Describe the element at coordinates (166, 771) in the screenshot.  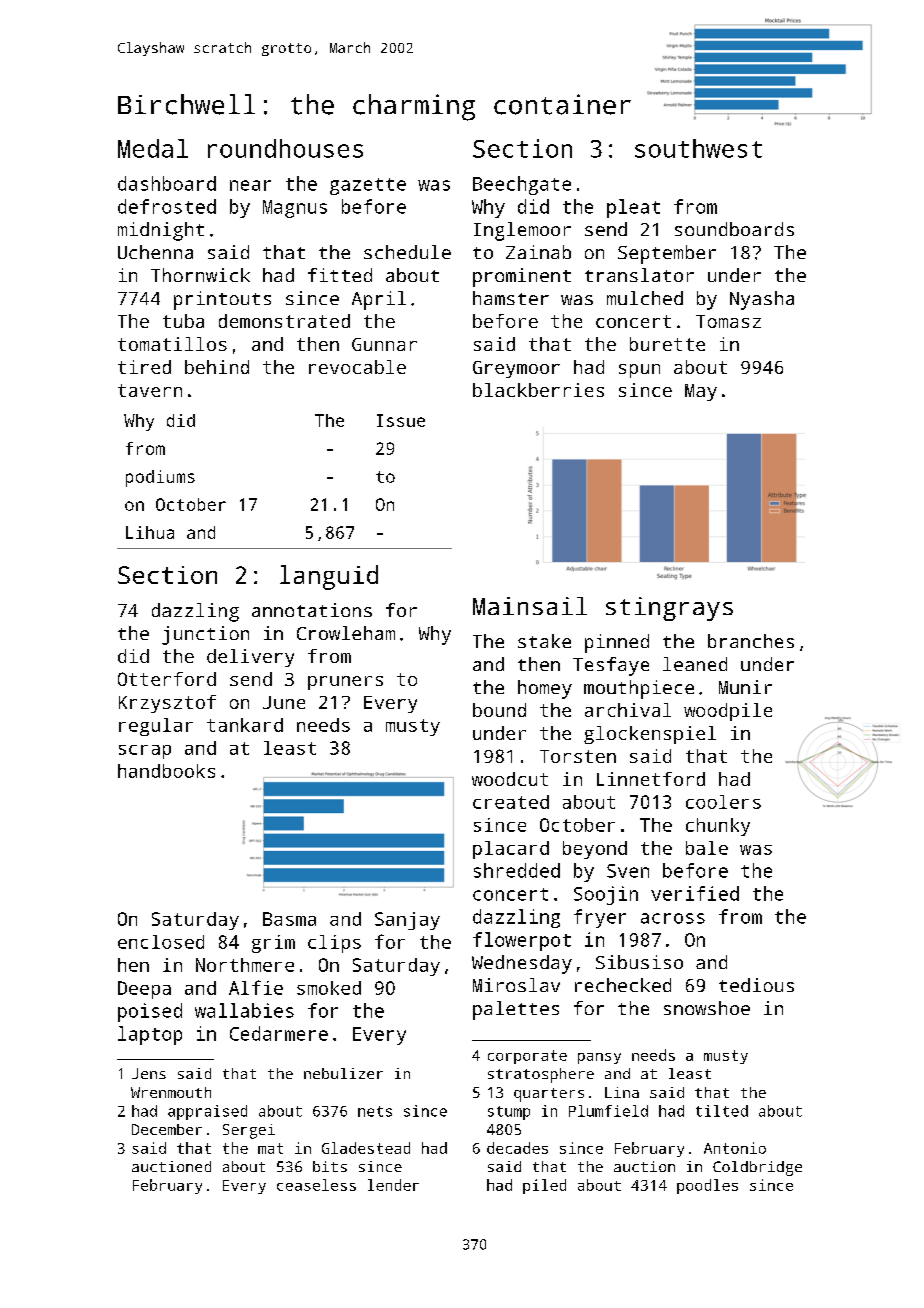
I see `handbooks` at that location.
